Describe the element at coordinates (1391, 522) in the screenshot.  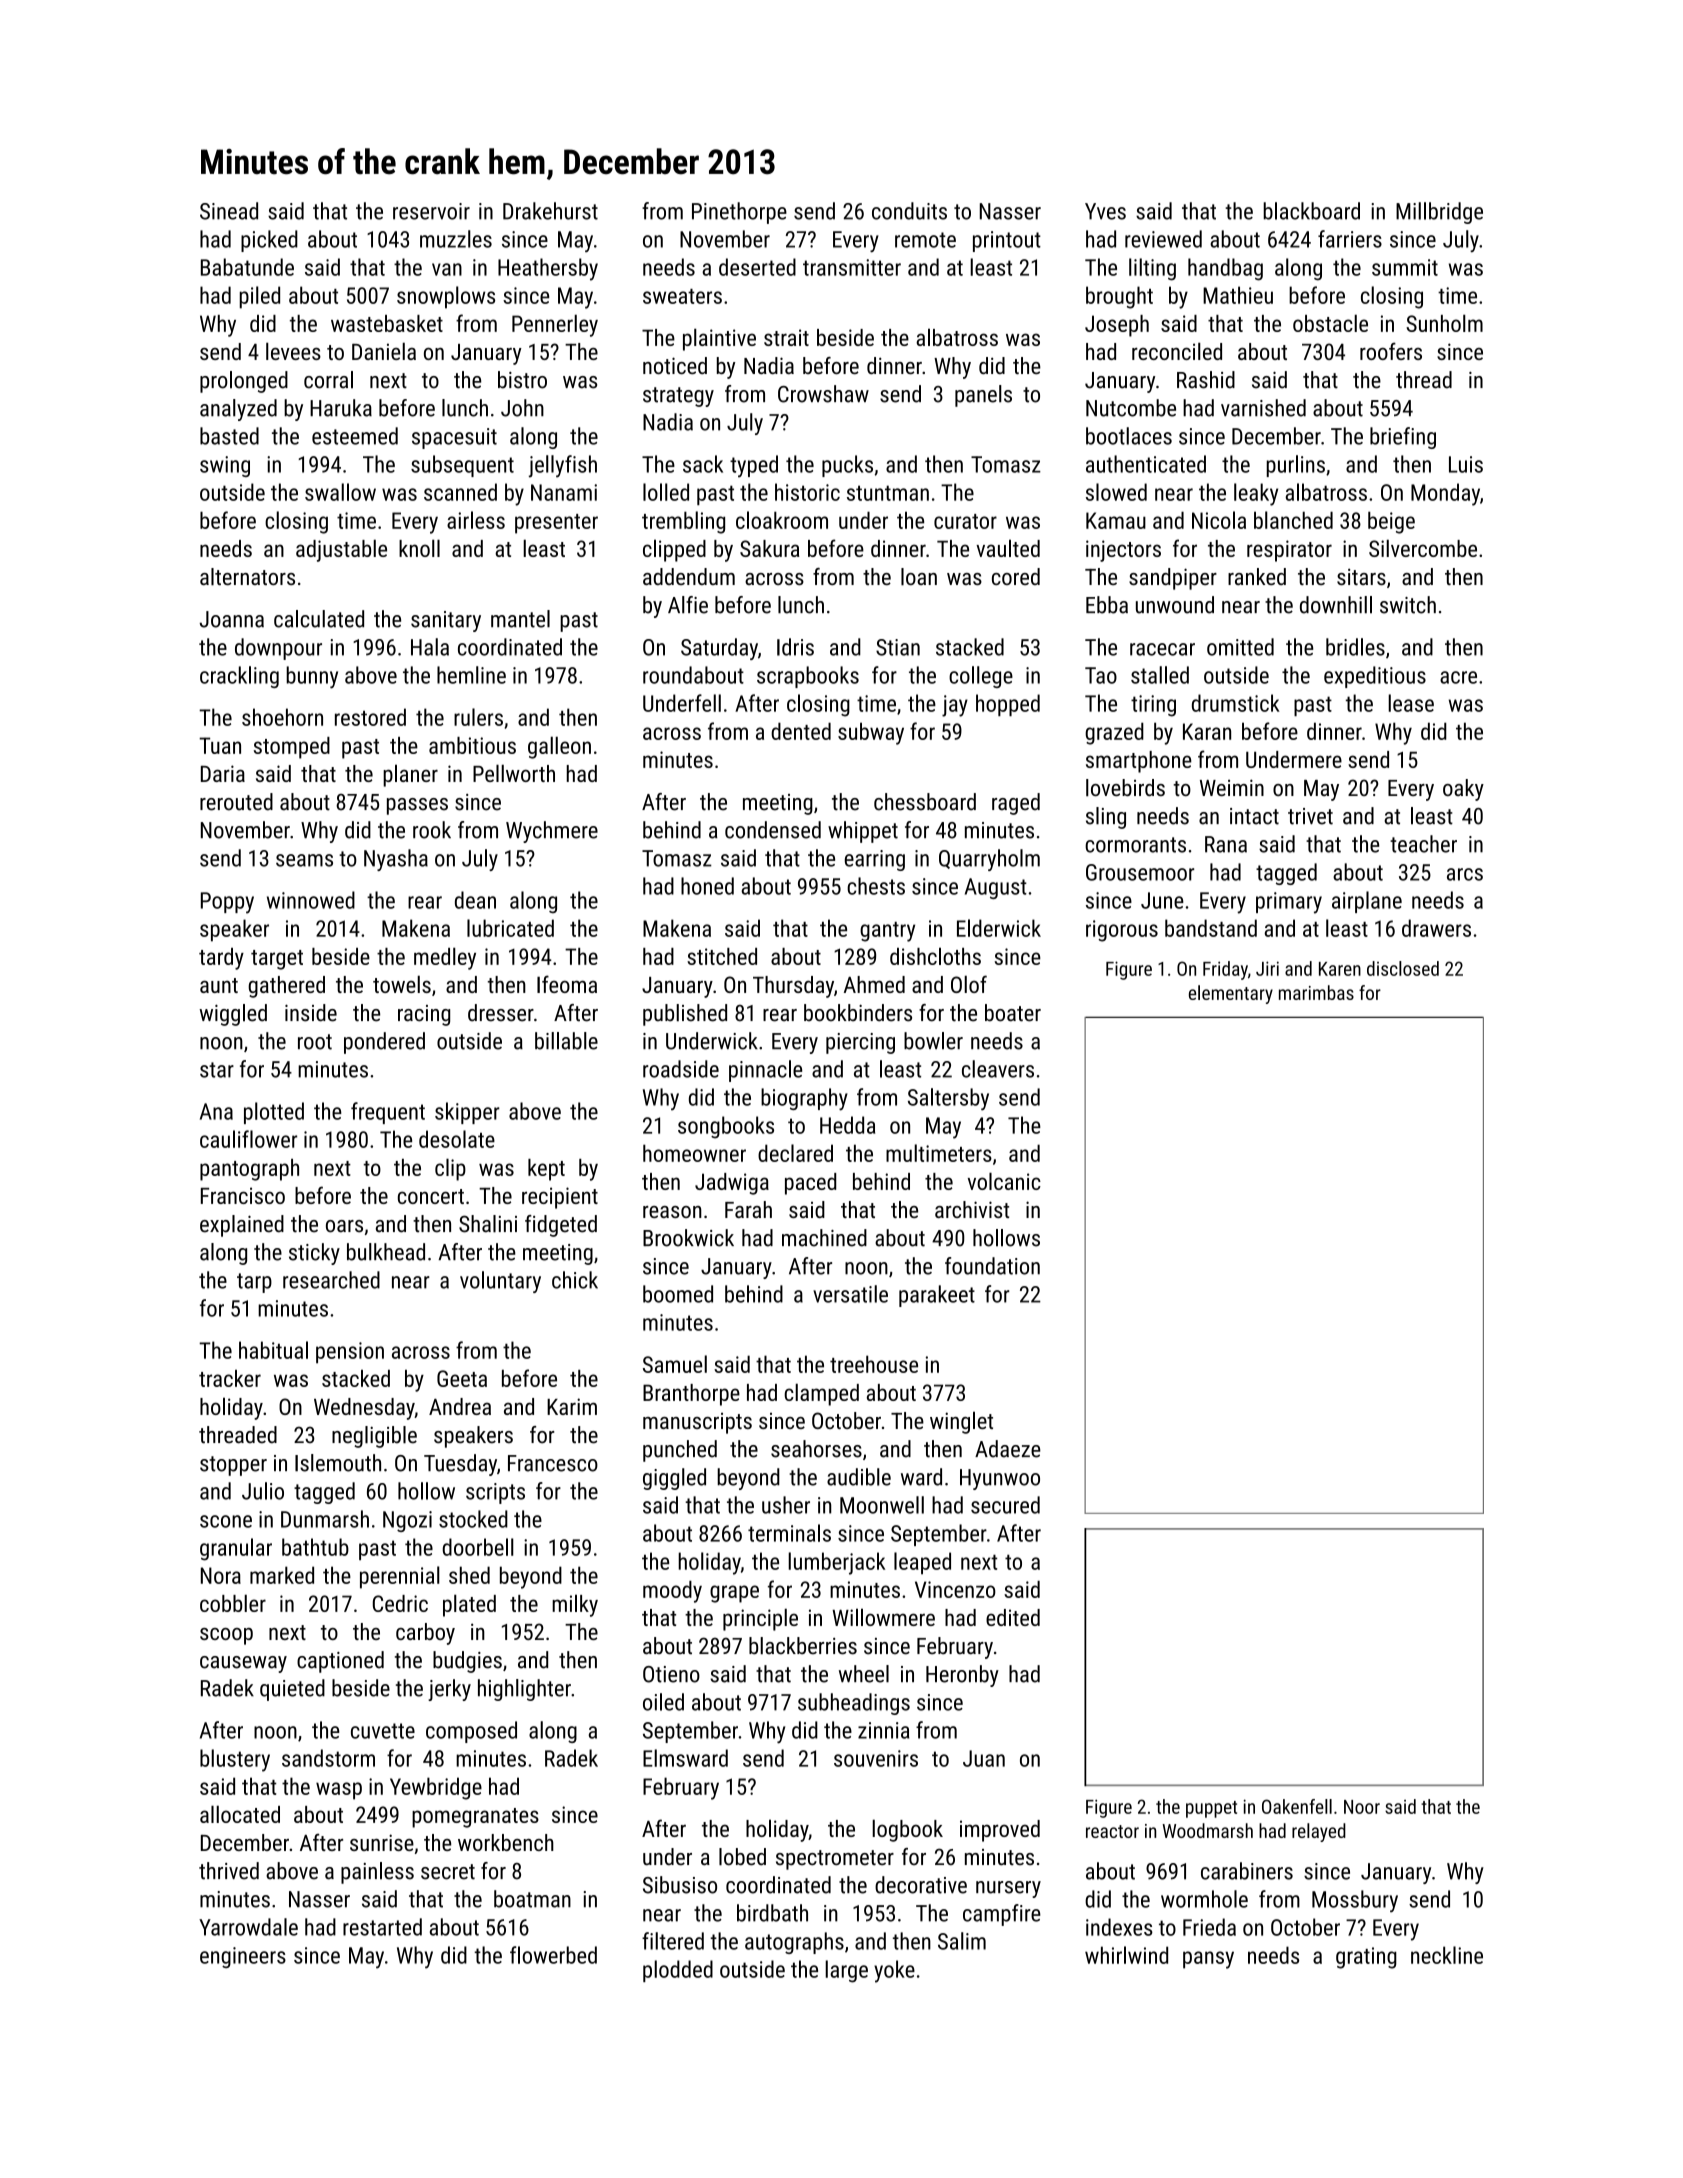
I see `beige` at that location.
